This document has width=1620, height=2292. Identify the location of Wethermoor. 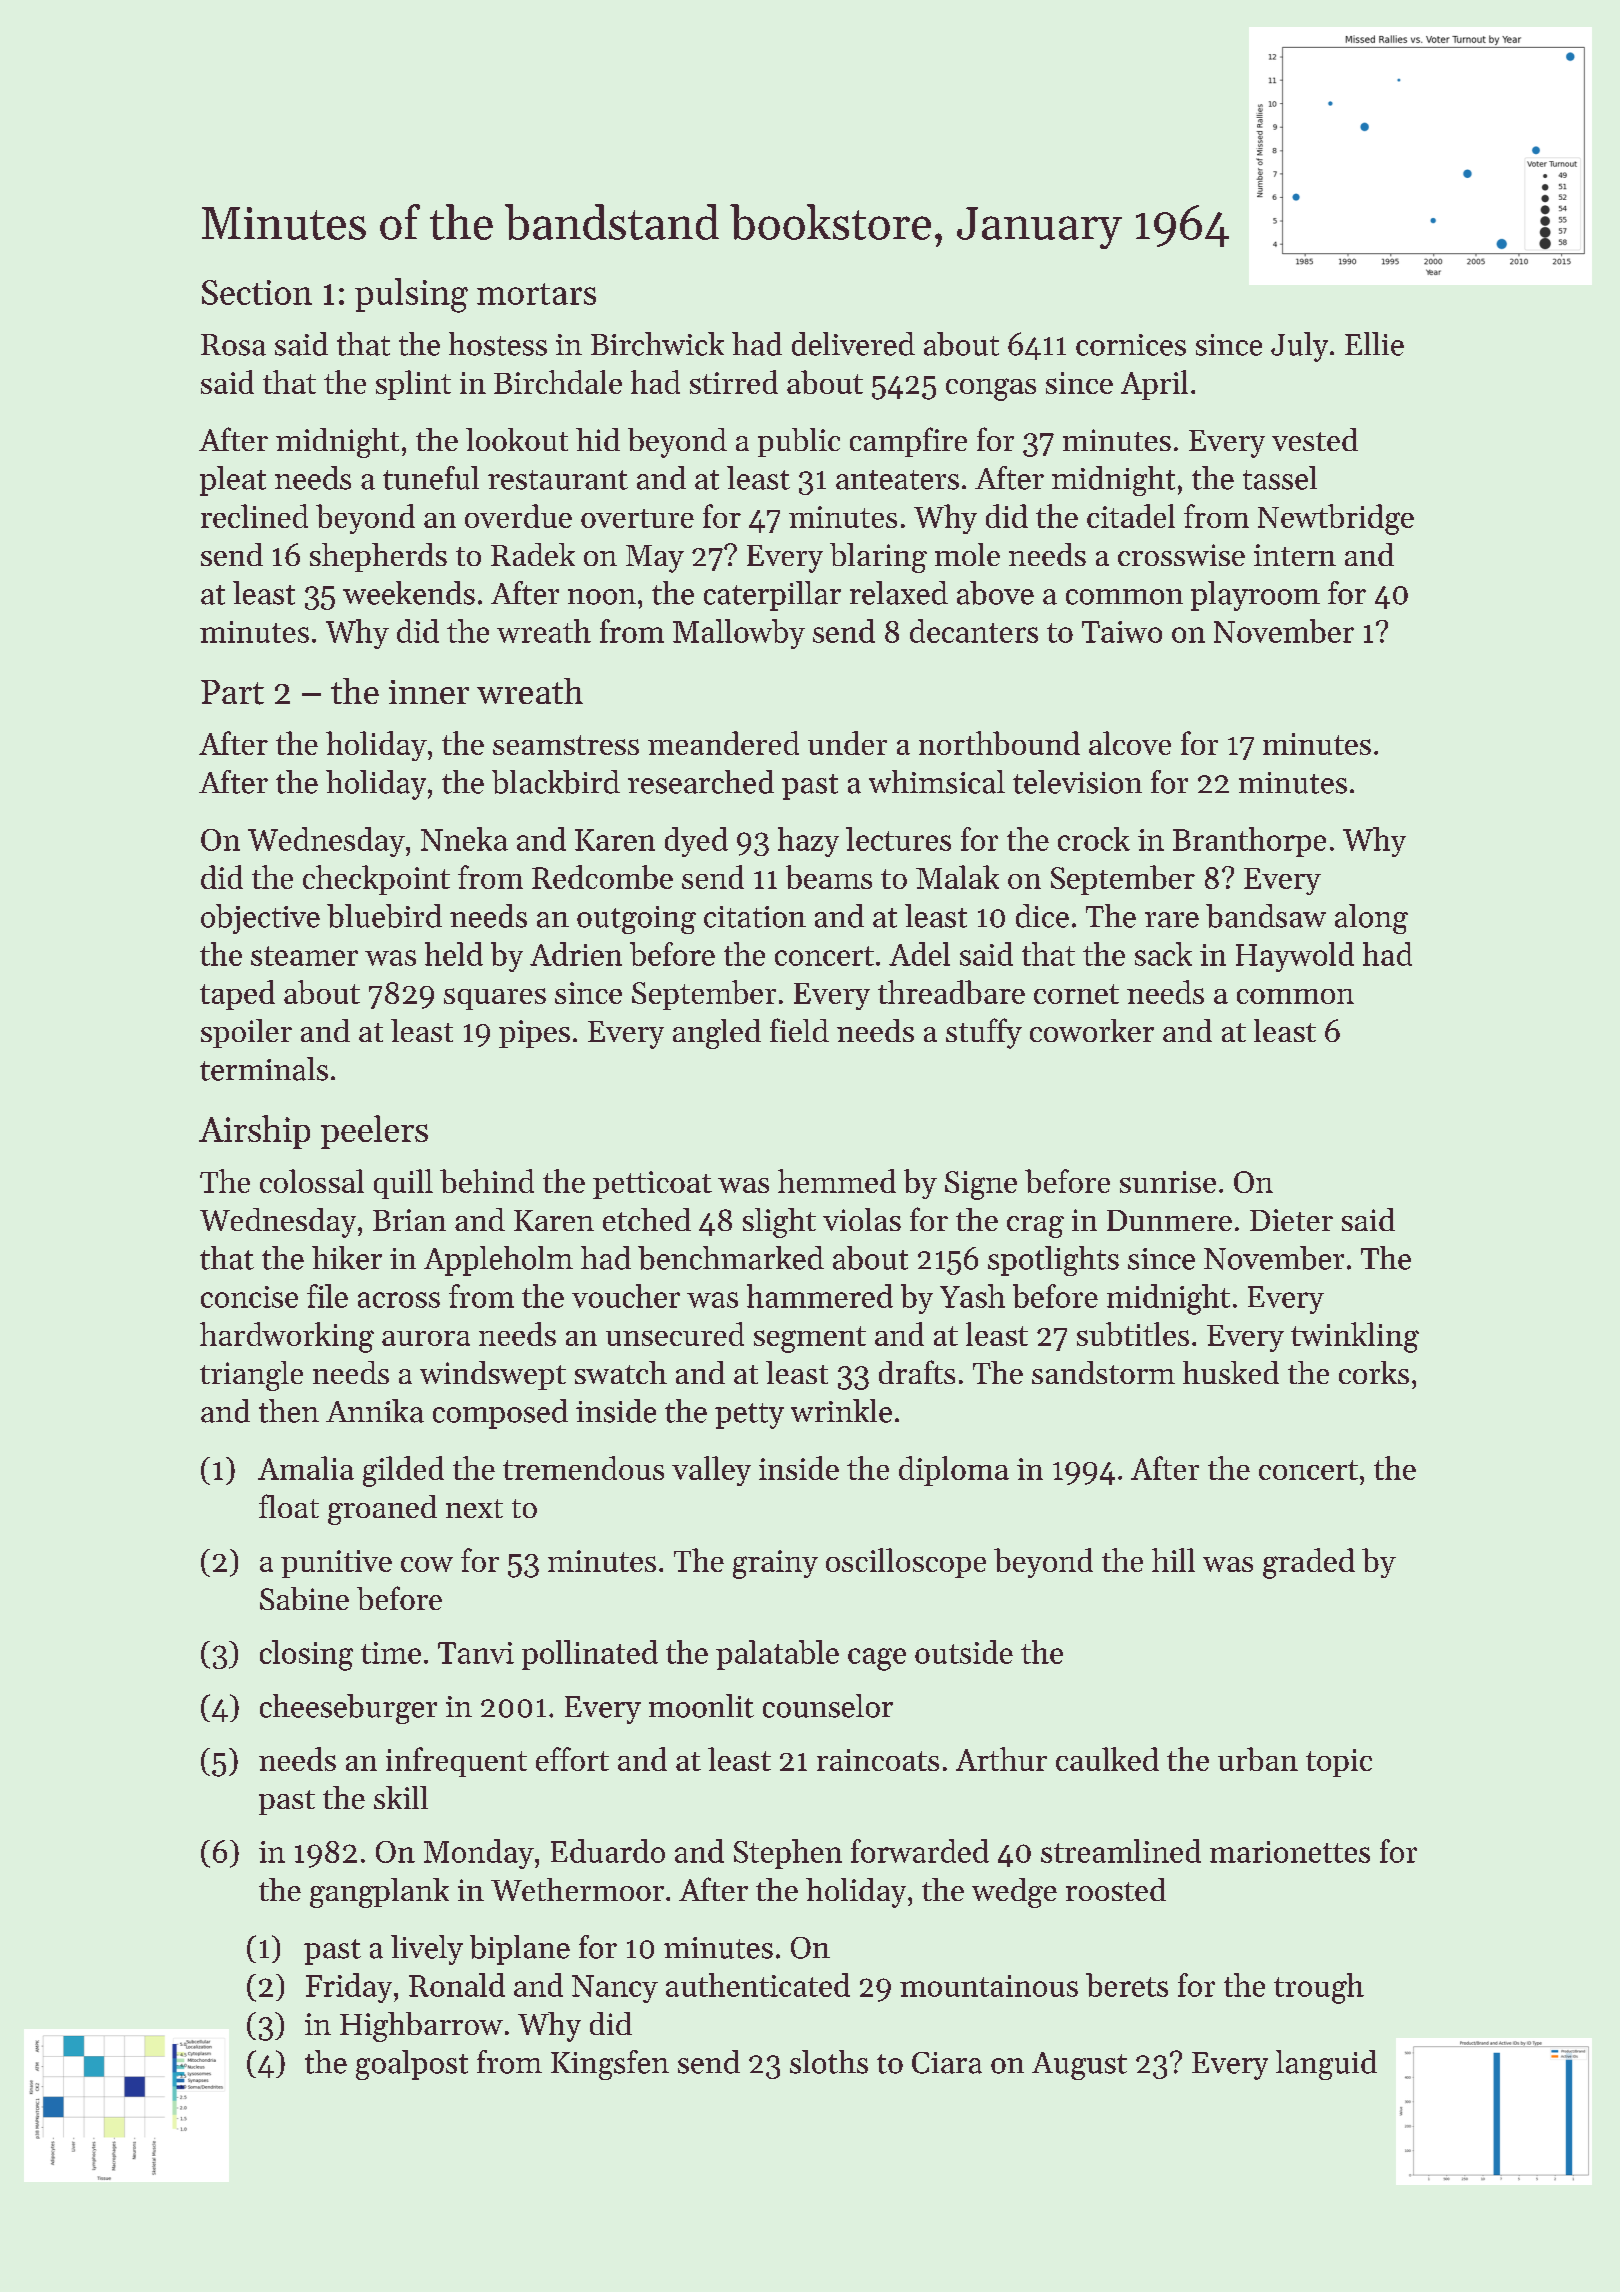
(577, 1889).
